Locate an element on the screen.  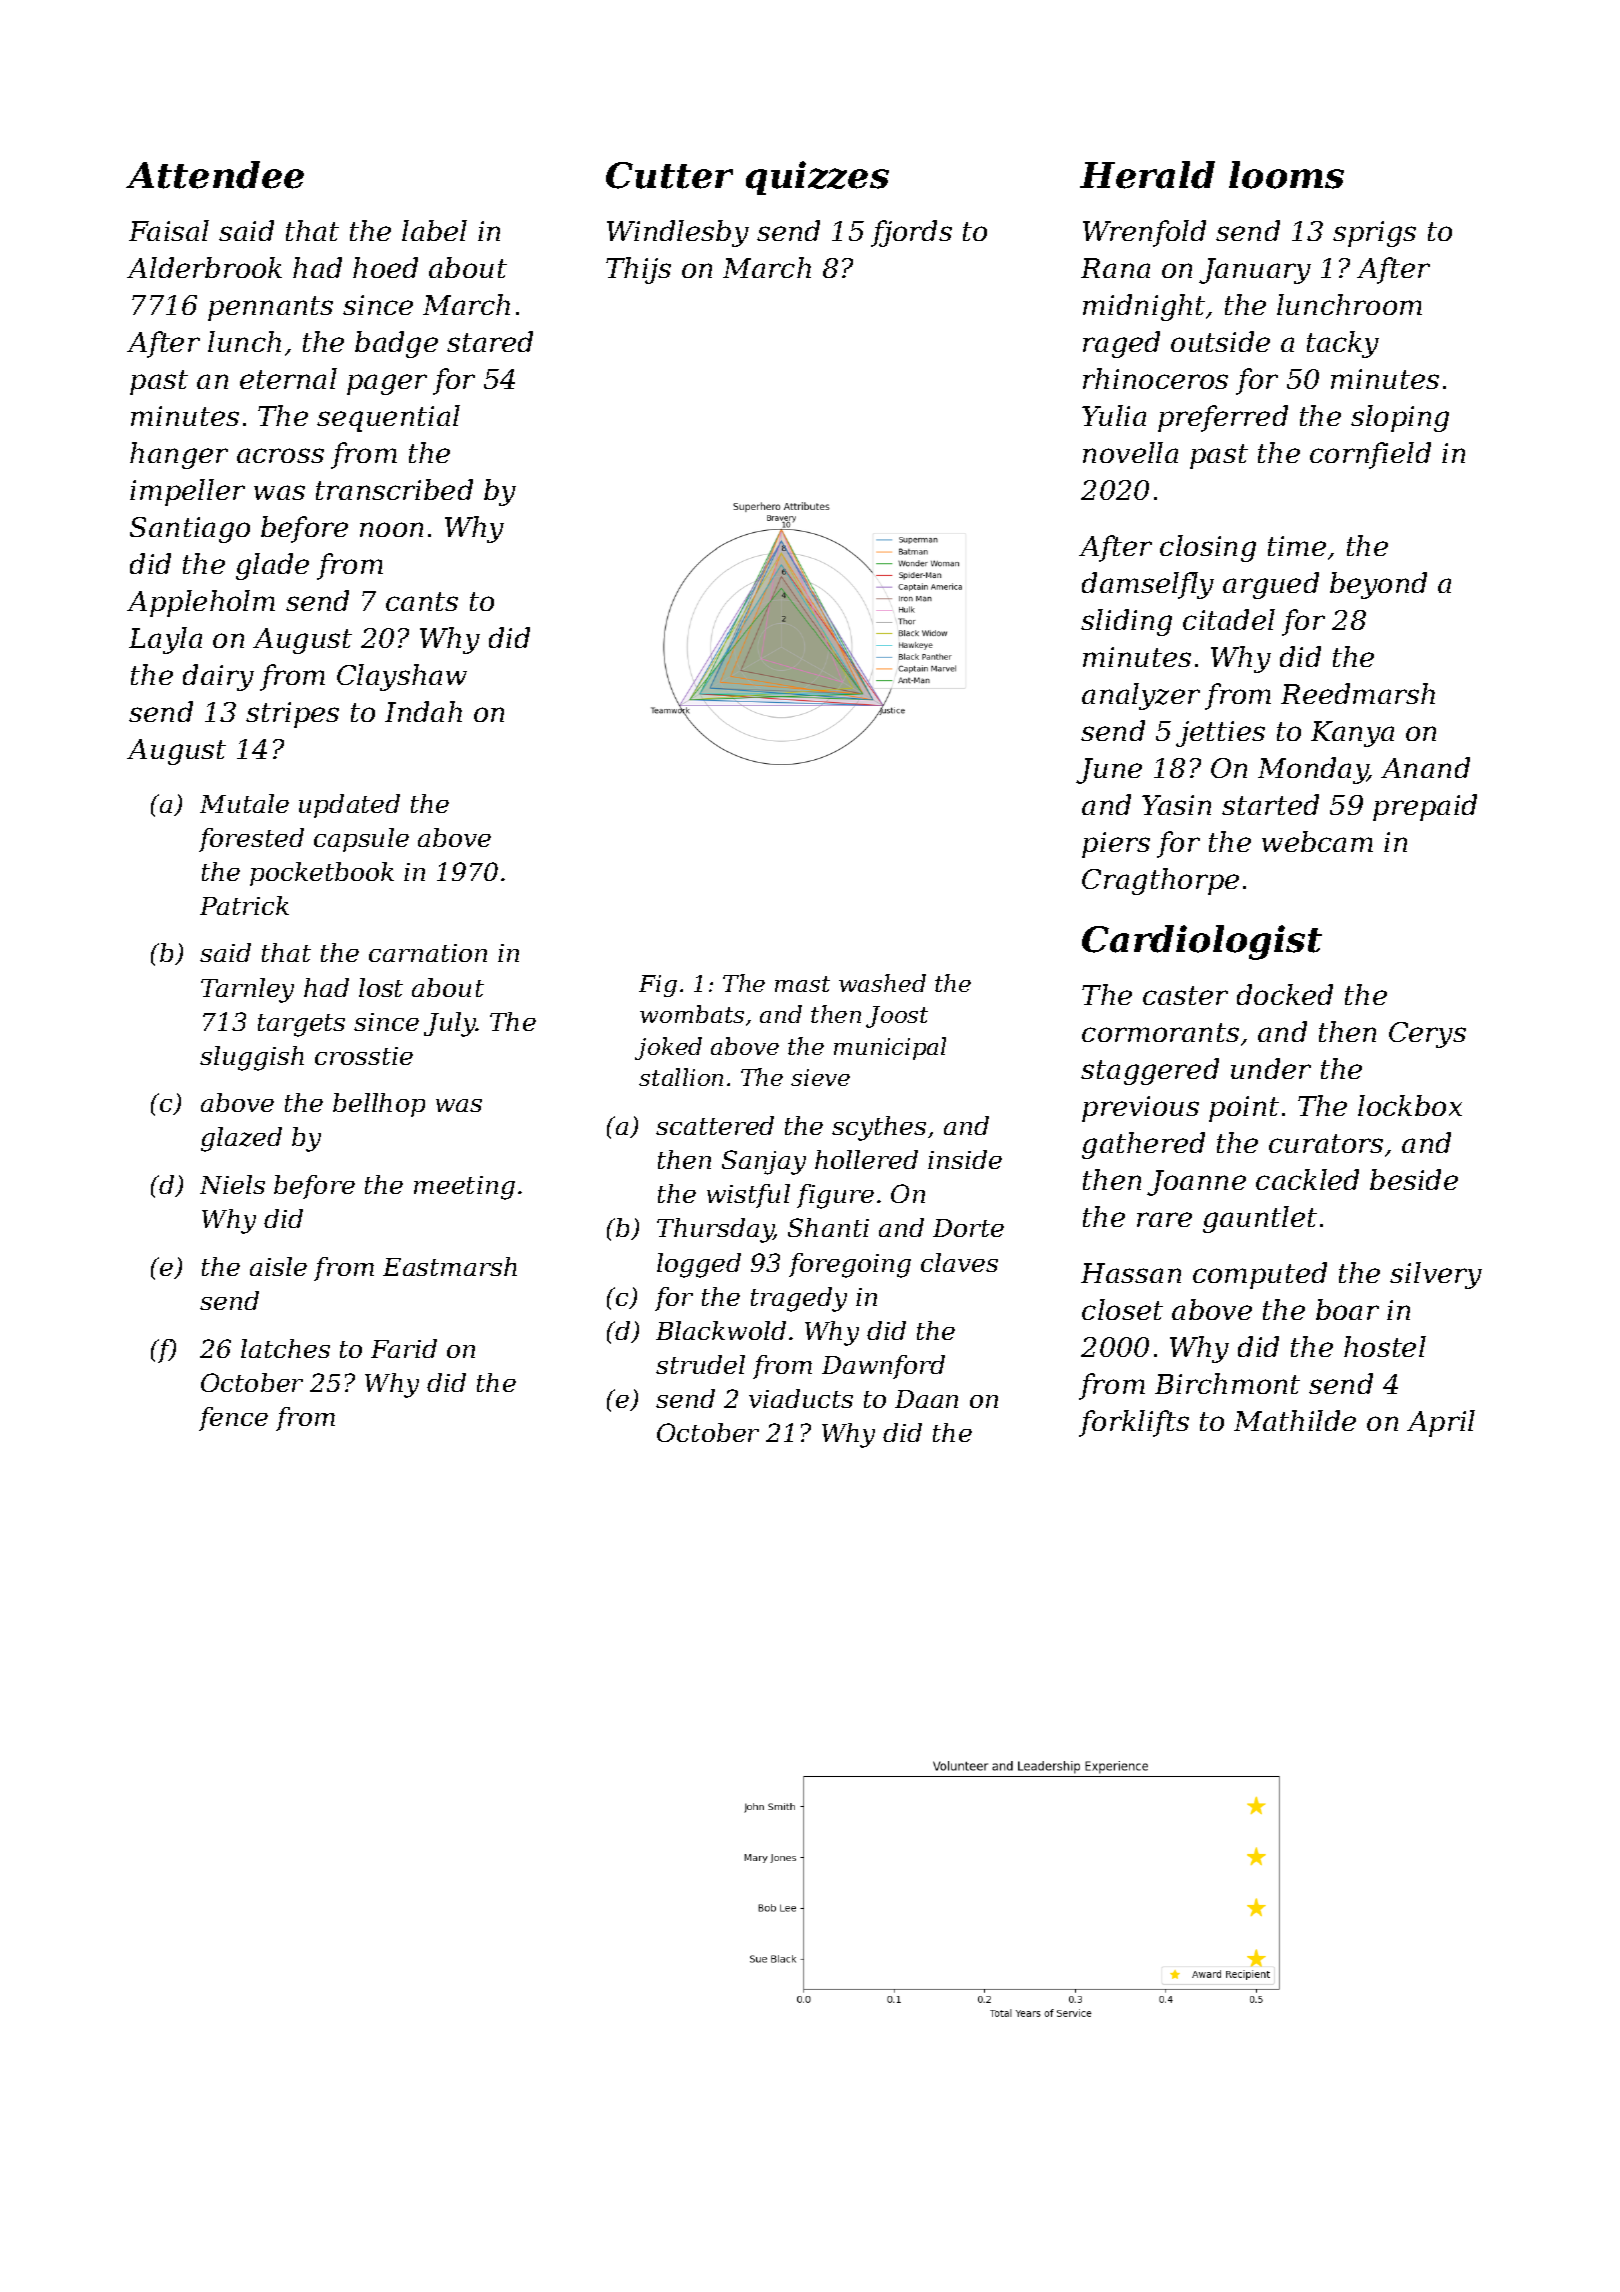
hoed is located at coordinates (385, 267).
